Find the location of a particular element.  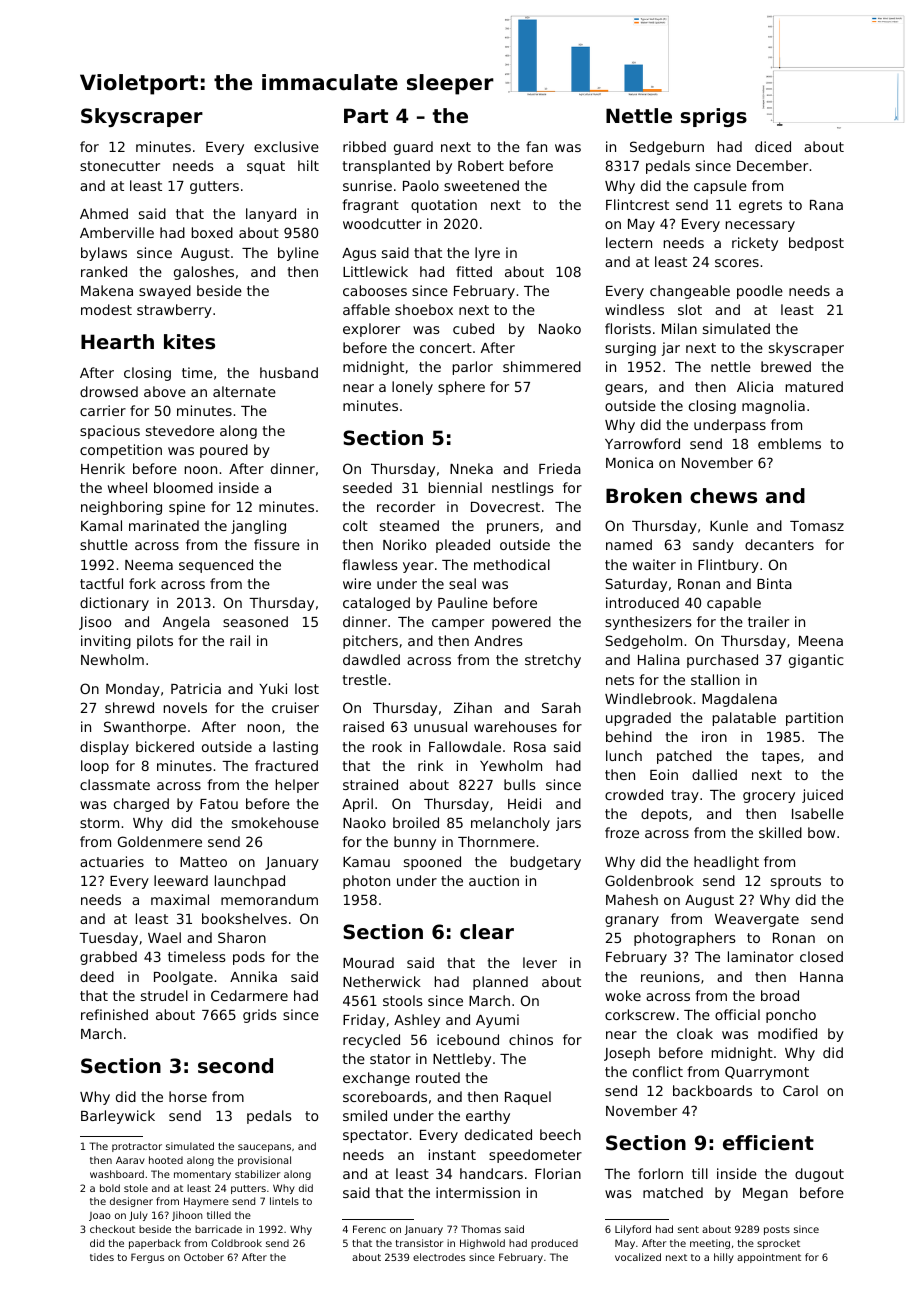

pitchers is located at coordinates (370, 642).
